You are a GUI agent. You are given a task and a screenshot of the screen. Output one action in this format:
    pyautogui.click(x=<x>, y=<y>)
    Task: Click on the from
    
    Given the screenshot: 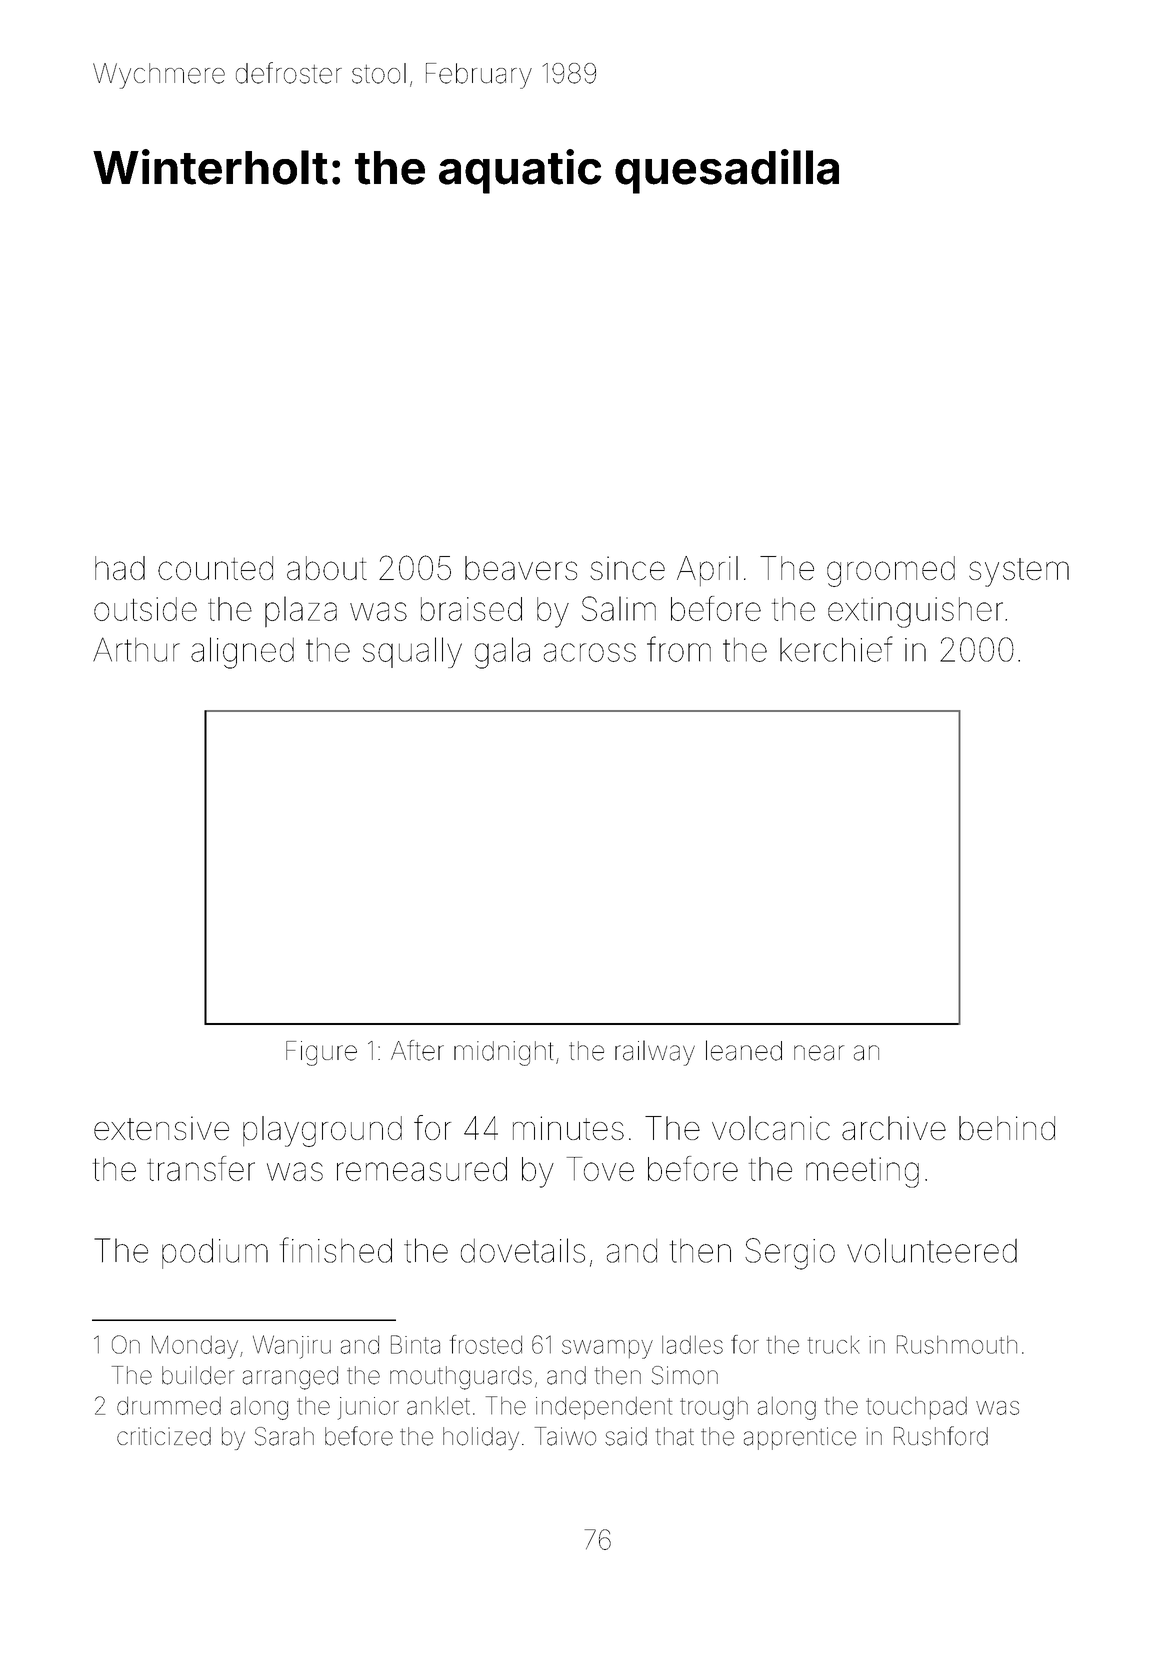 What is the action you would take?
    pyautogui.click(x=679, y=649)
